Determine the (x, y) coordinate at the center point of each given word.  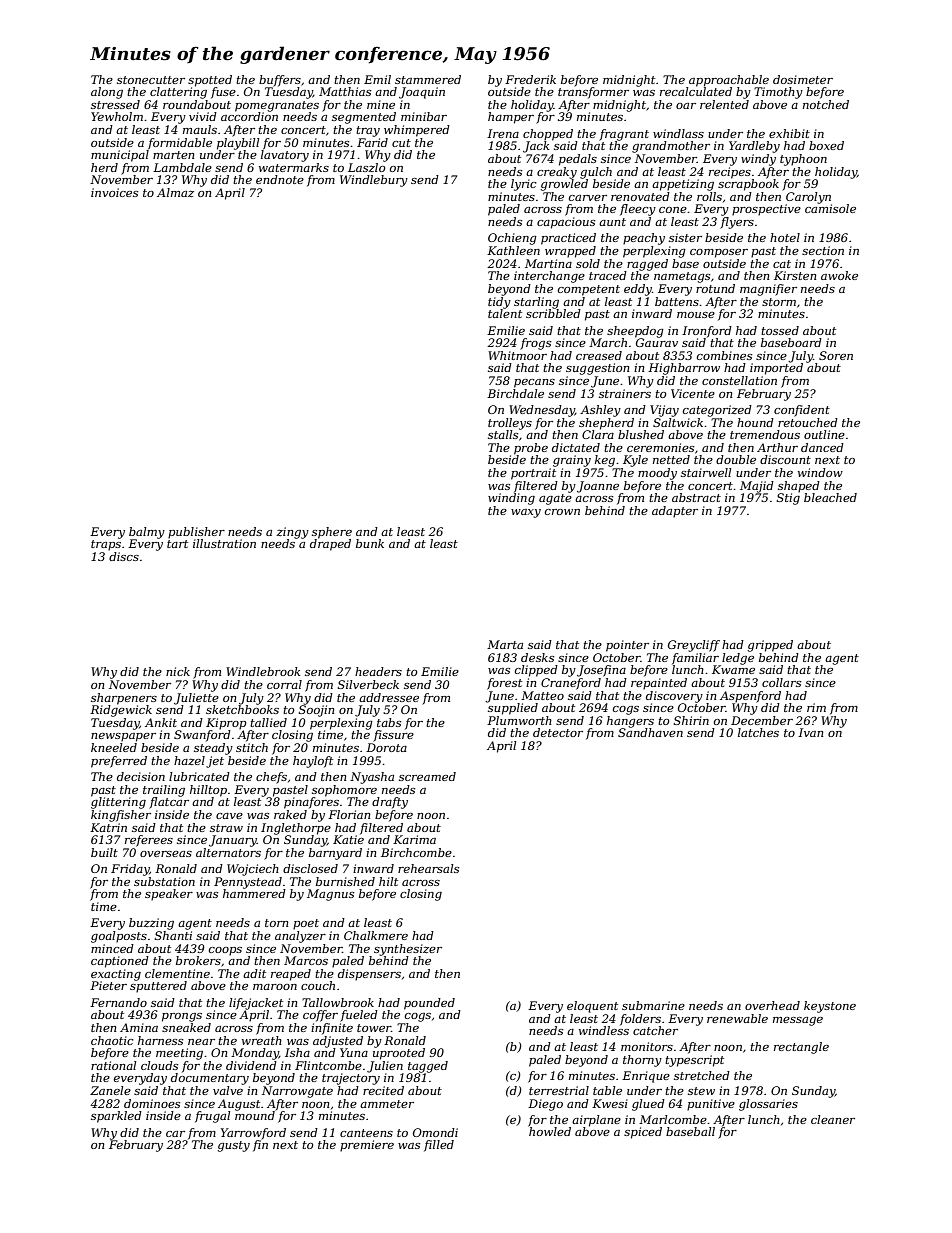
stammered (428, 79)
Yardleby (754, 147)
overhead (772, 1005)
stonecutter (151, 80)
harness (160, 1040)
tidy (499, 303)
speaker (169, 895)
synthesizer (408, 950)
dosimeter (803, 79)
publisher (196, 533)
